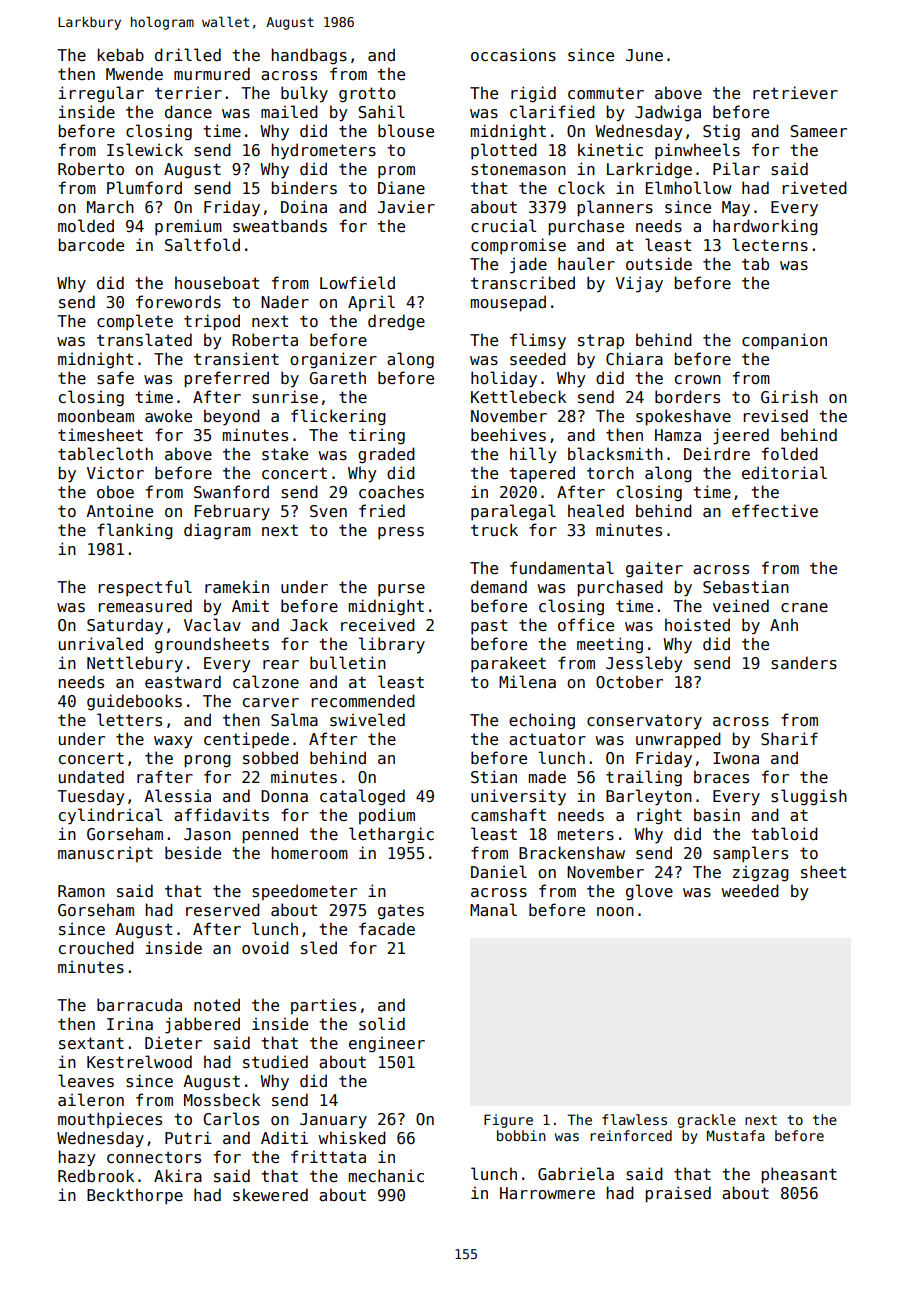 This document has height=1316, width=908. What do you see at coordinates (775, 510) in the document?
I see `effective` at bounding box center [775, 510].
